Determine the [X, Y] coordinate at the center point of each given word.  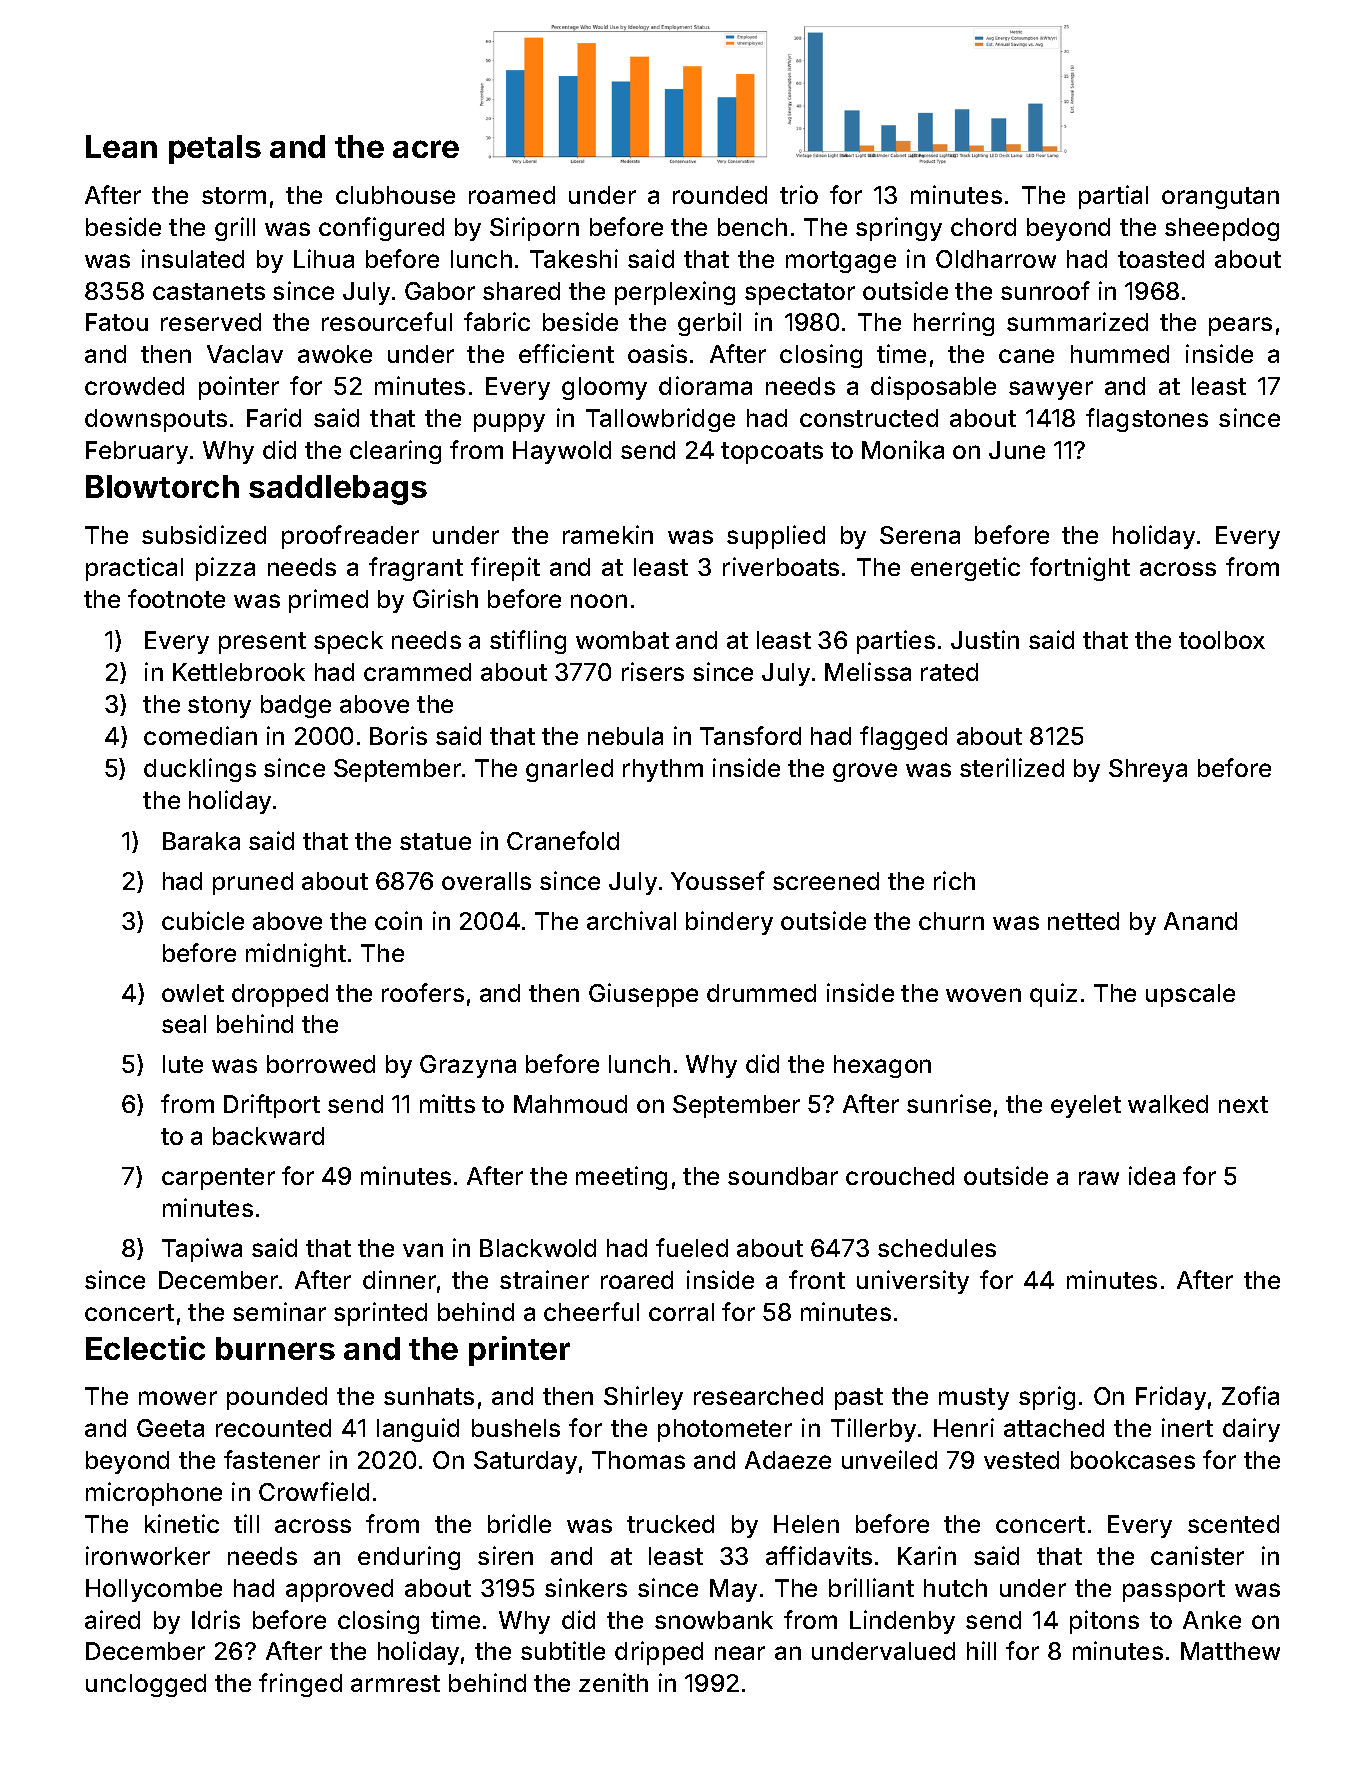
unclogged [146, 1685]
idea [1152, 1175]
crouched [900, 1176]
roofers [423, 992]
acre [426, 149]
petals [215, 149]
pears [1240, 326]
